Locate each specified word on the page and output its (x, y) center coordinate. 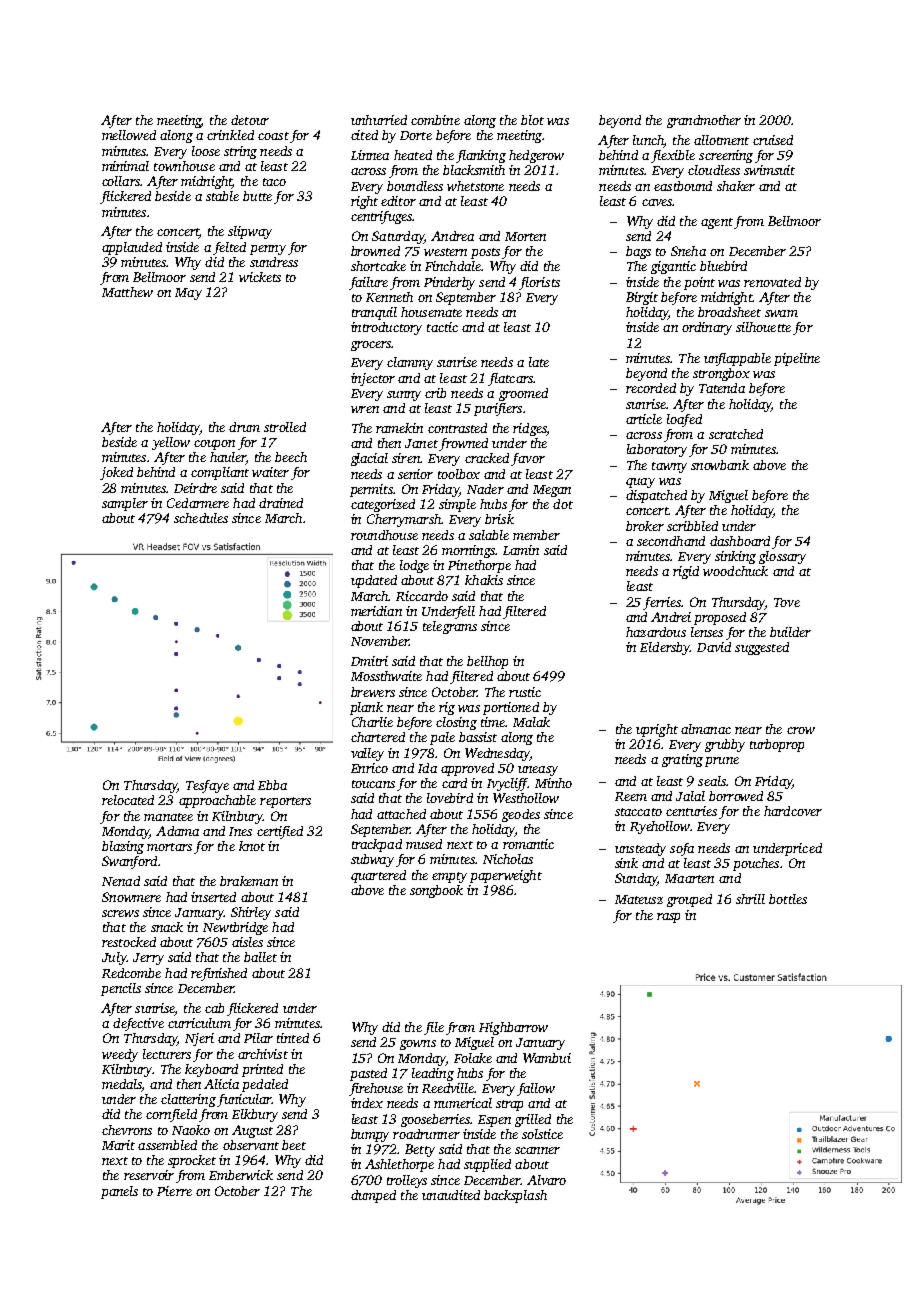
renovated (772, 282)
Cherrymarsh (404, 520)
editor (398, 201)
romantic (528, 844)
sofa (682, 849)
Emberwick (241, 1175)
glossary (782, 557)
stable (222, 196)
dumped (373, 1196)
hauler (228, 458)
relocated (128, 800)
